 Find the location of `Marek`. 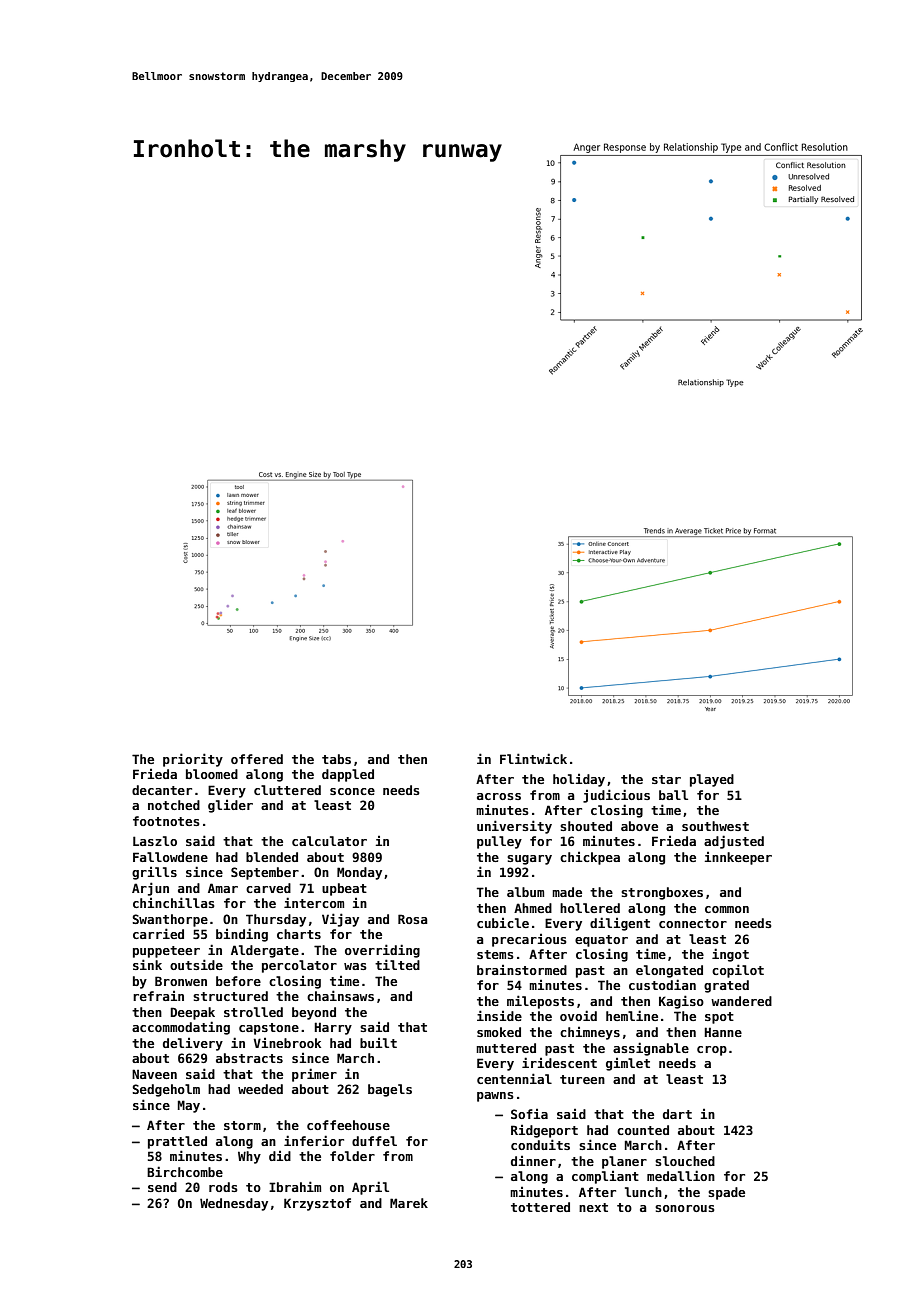

Marek is located at coordinates (409, 1203).
